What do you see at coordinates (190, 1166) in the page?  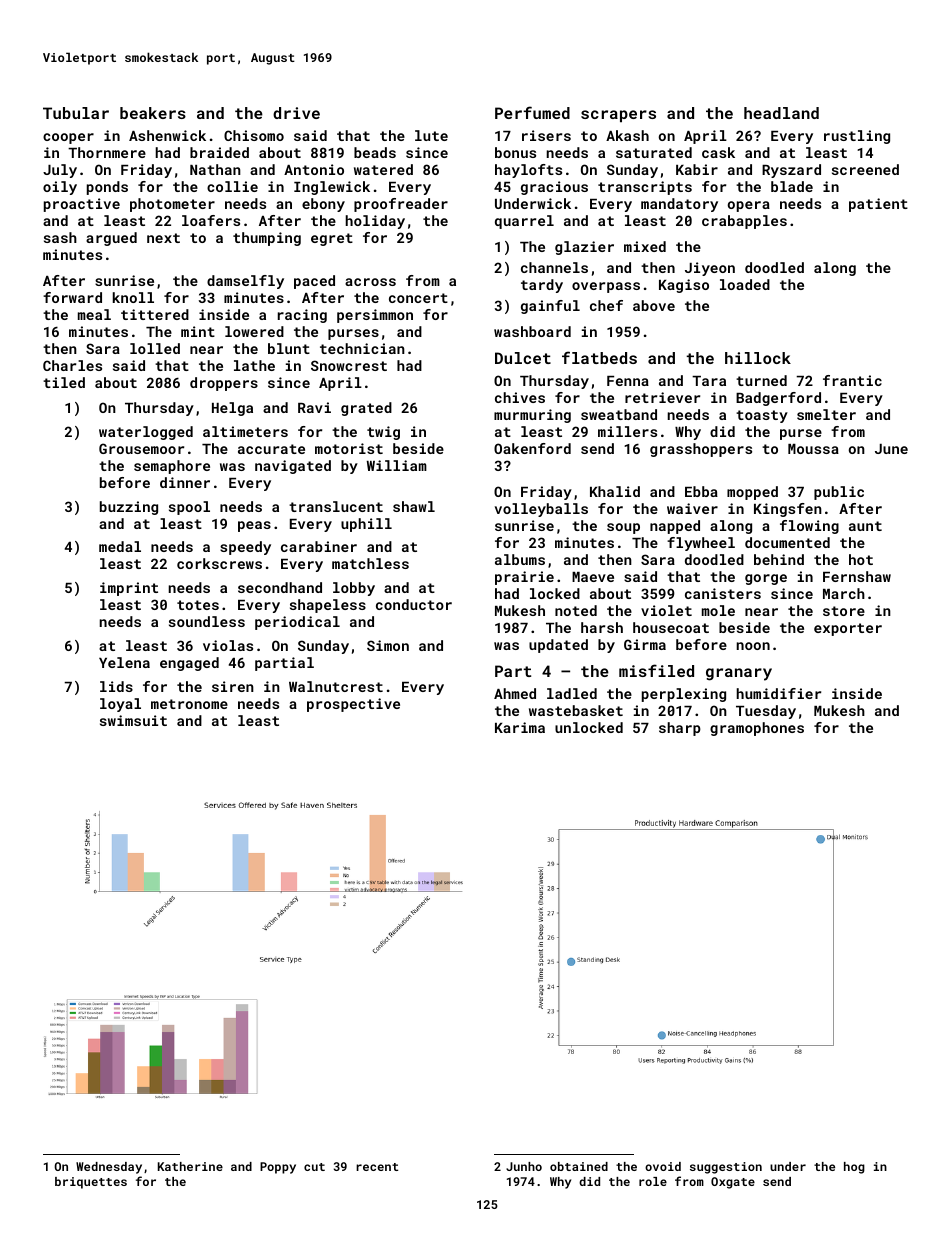 I see `Katherine` at bounding box center [190, 1166].
